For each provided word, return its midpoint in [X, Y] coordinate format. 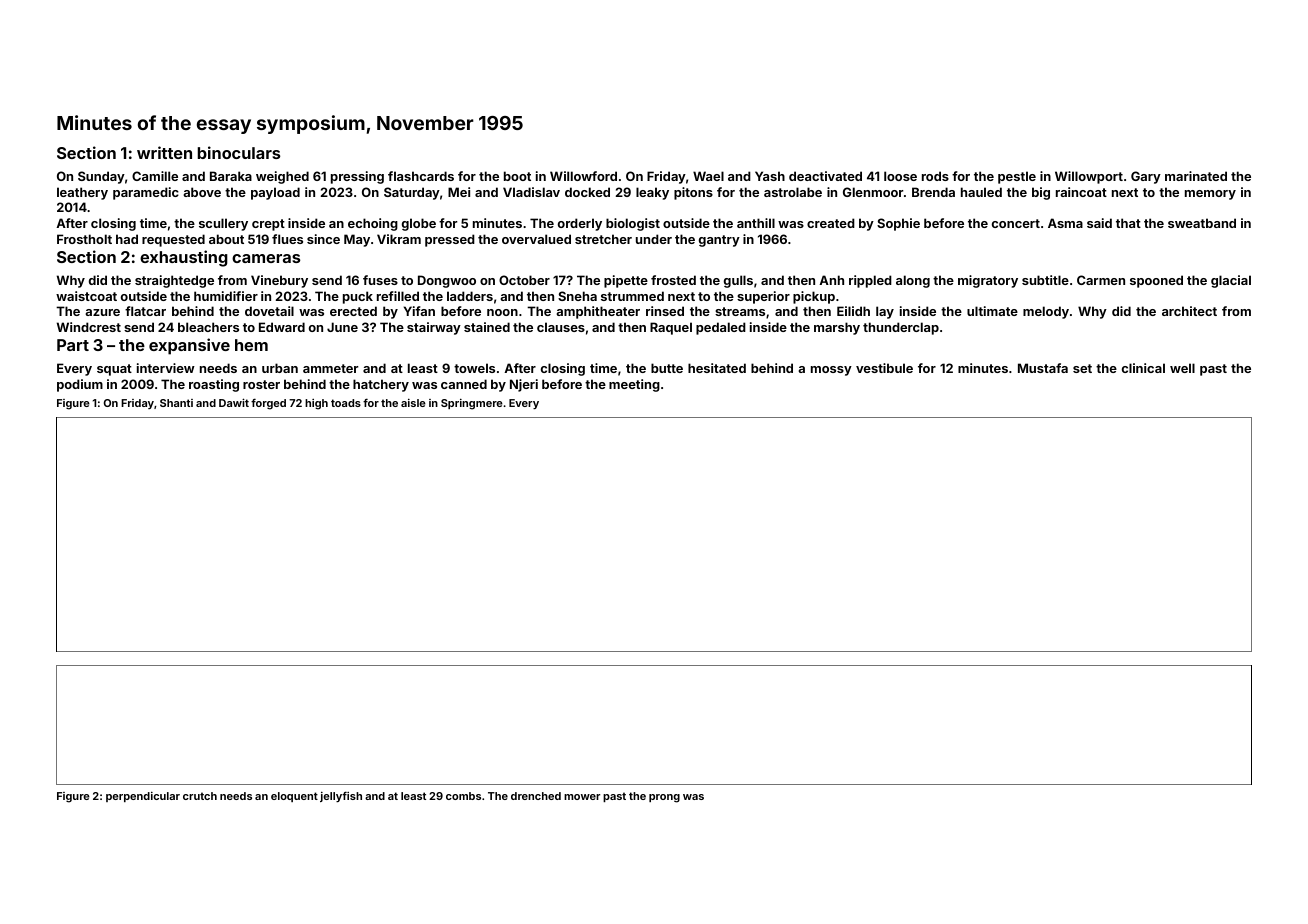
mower [582, 797]
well [1182, 368]
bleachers [208, 327]
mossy [831, 371]
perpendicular [143, 797]
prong [664, 798]
